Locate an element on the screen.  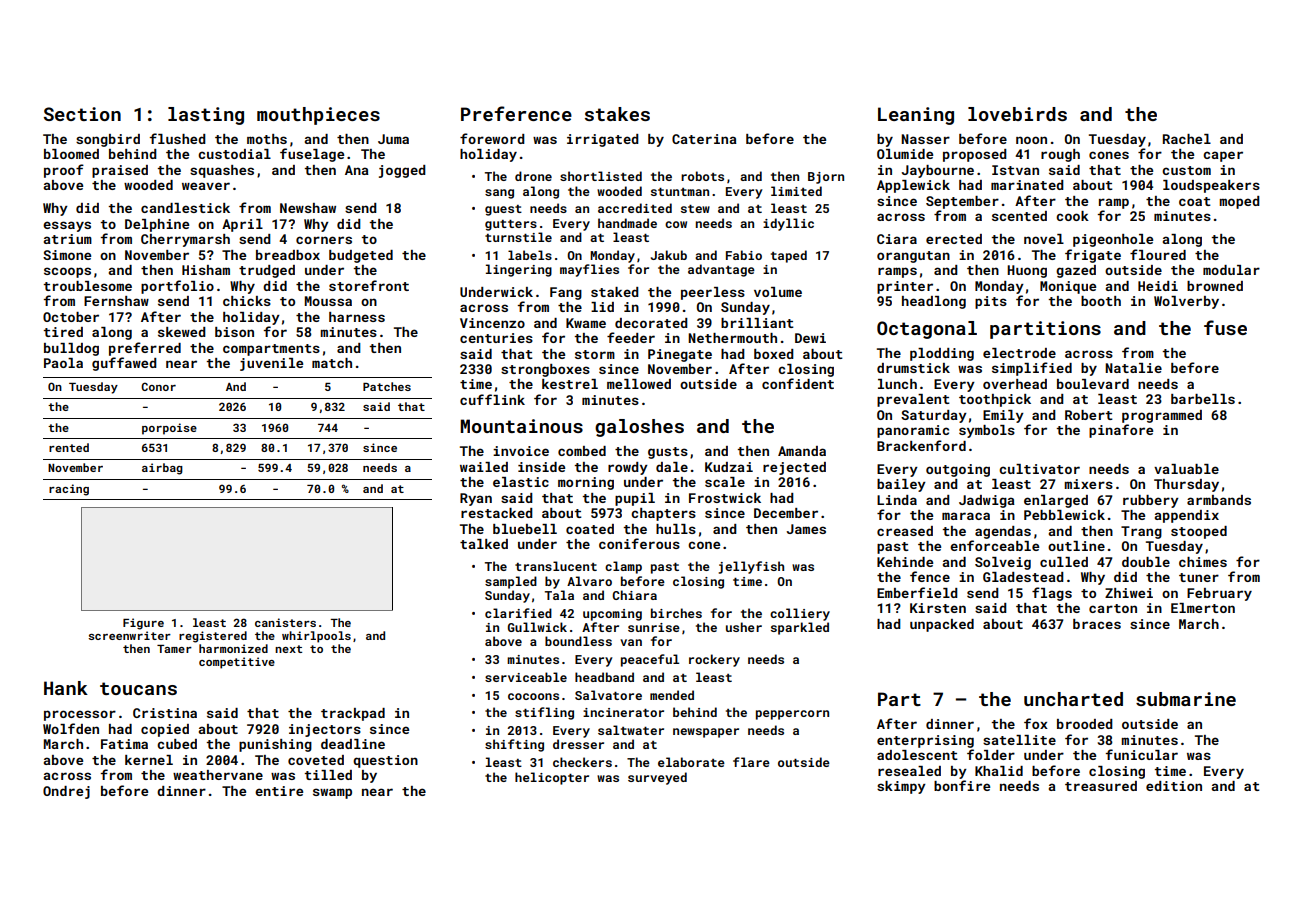
noon is located at coordinates (1031, 140).
